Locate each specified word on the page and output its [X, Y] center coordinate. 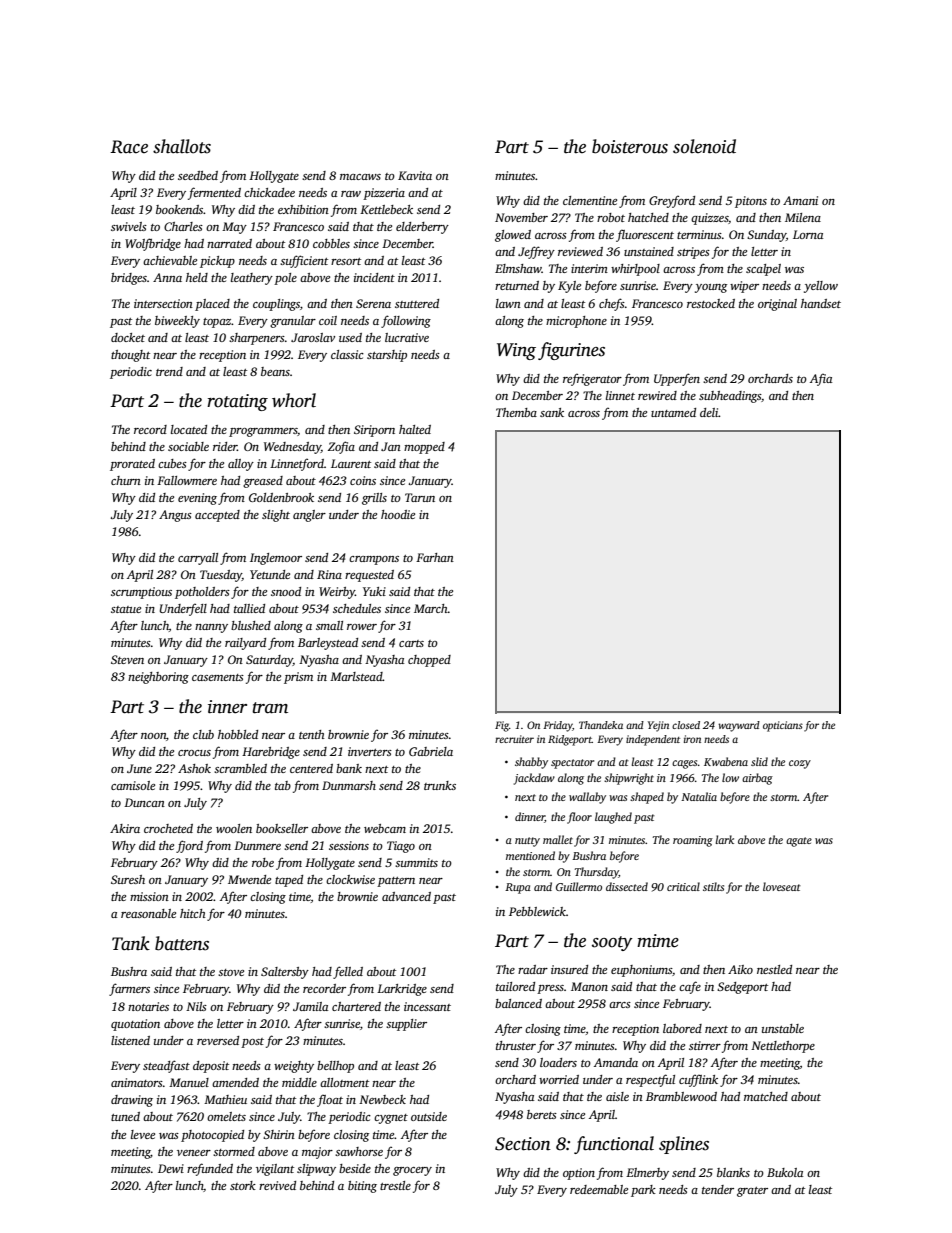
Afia [821, 379]
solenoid [704, 146]
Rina [329, 574]
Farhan [435, 557]
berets [542, 1114]
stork [243, 1185]
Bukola [785, 1172]
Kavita [415, 175]
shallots [182, 146]
